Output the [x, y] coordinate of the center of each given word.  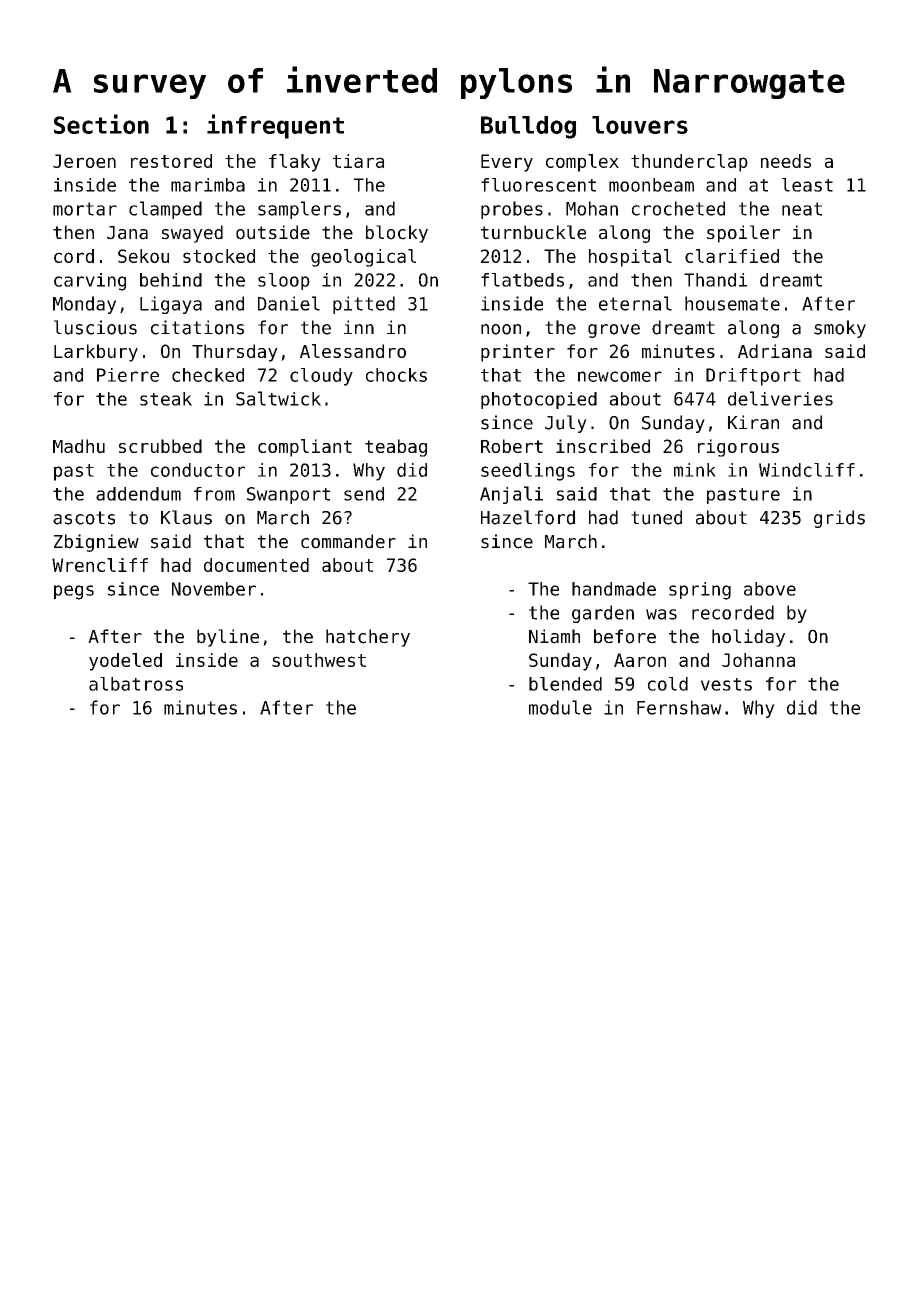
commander [348, 541]
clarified [732, 256]
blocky [397, 234]
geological [363, 258]
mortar [85, 209]
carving [90, 282]
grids [839, 519]
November [214, 589]
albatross [136, 684]
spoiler [743, 234]
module [560, 707]
